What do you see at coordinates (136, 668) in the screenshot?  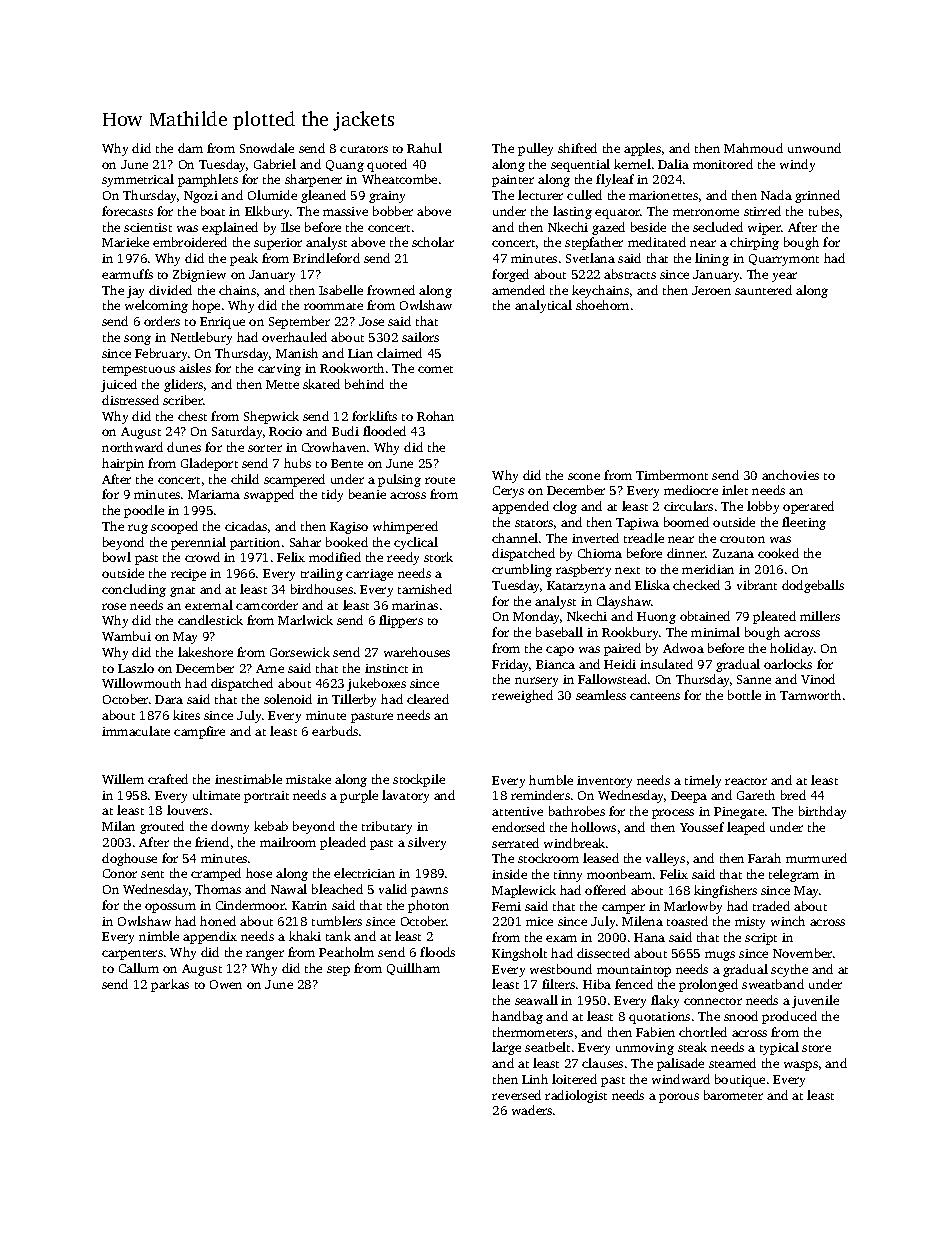 I see `Laszlo` at bounding box center [136, 668].
